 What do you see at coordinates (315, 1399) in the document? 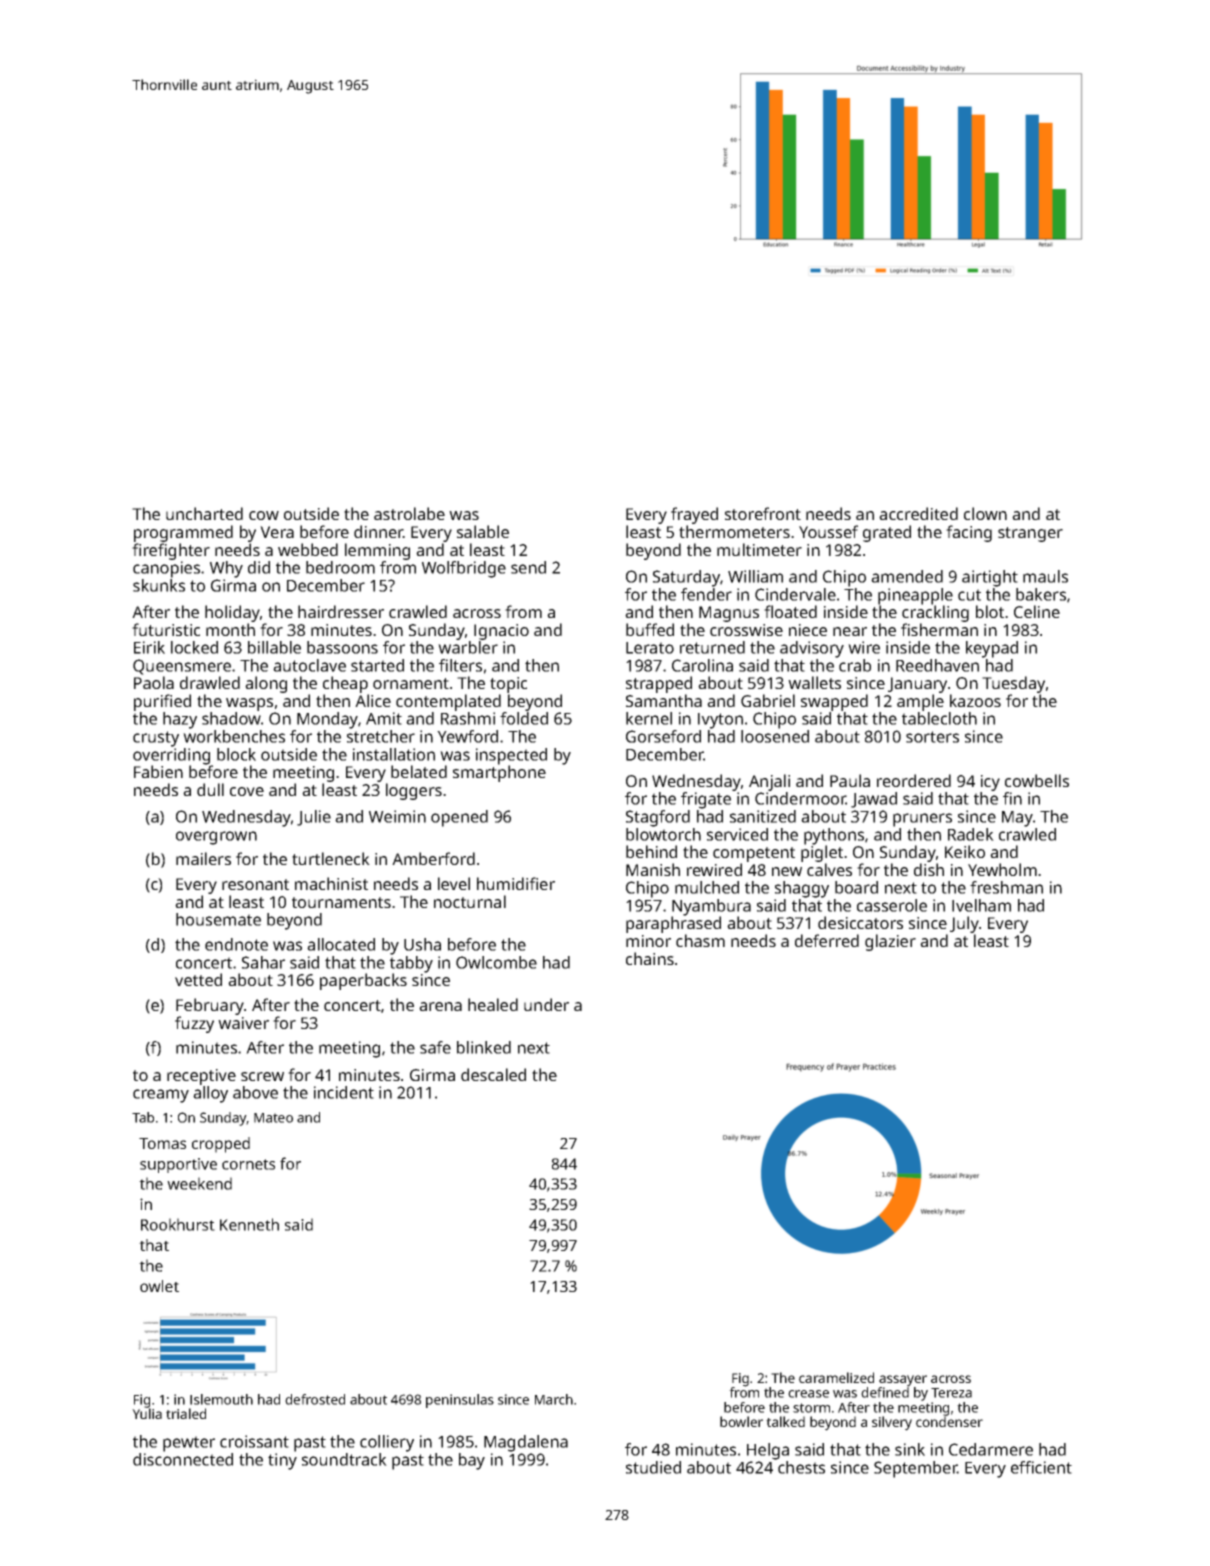
I see `defrosted` at bounding box center [315, 1399].
